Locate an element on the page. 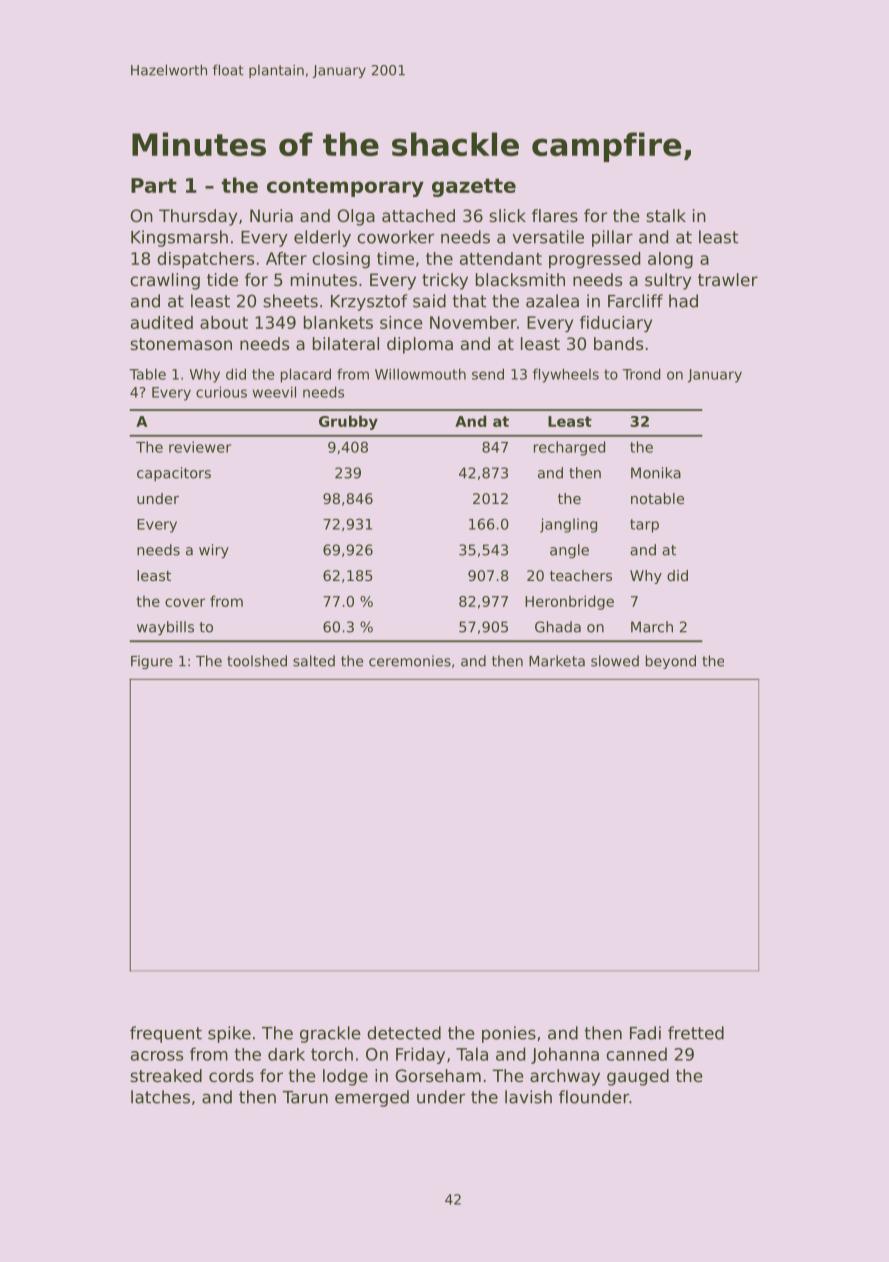 Image resolution: width=889 pixels, height=1262 pixels. ceremonies is located at coordinates (410, 661).
